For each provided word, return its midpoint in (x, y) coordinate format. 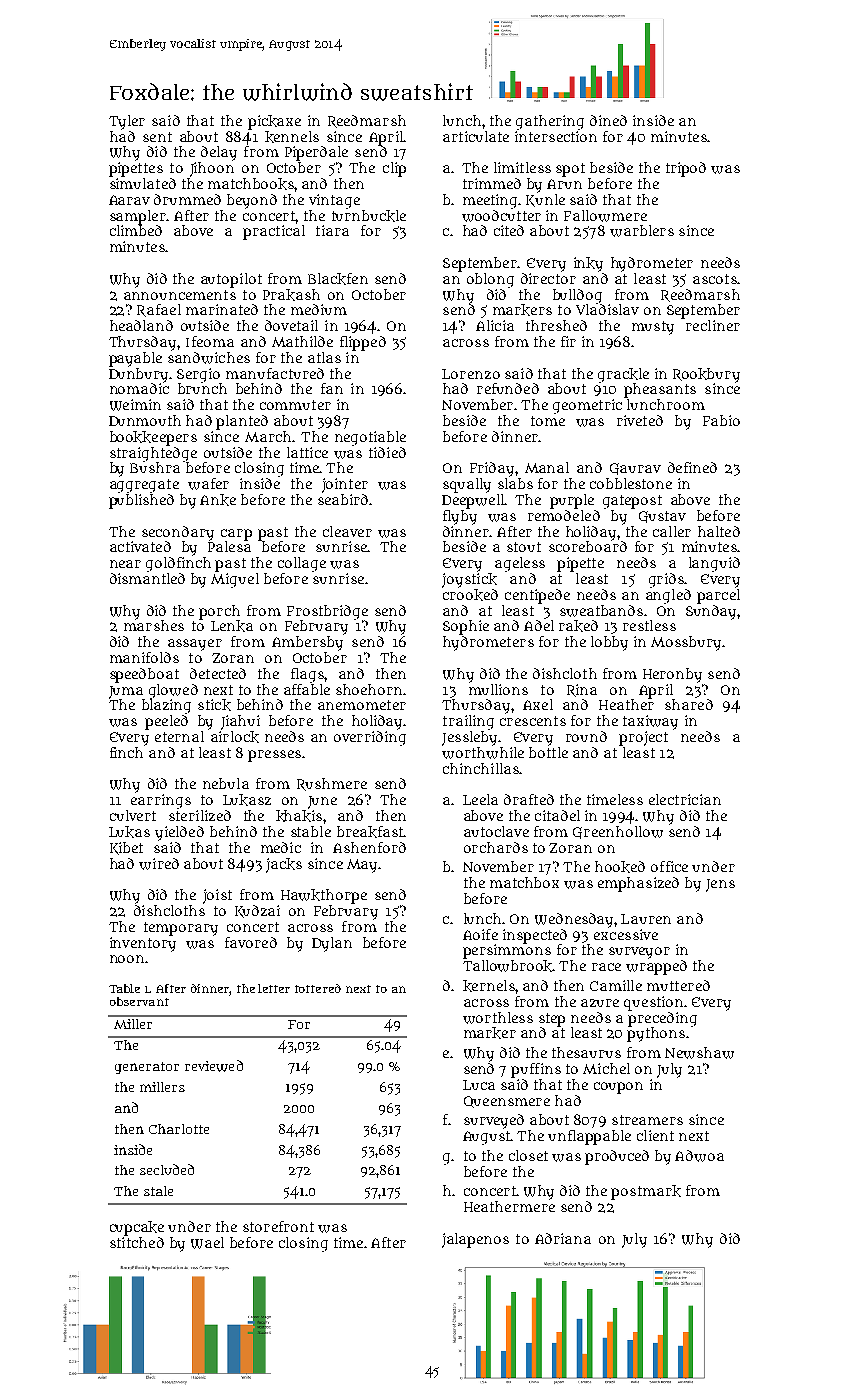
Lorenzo (471, 374)
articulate (476, 136)
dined (608, 120)
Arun (564, 184)
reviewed (214, 1066)
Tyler (127, 122)
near (125, 564)
